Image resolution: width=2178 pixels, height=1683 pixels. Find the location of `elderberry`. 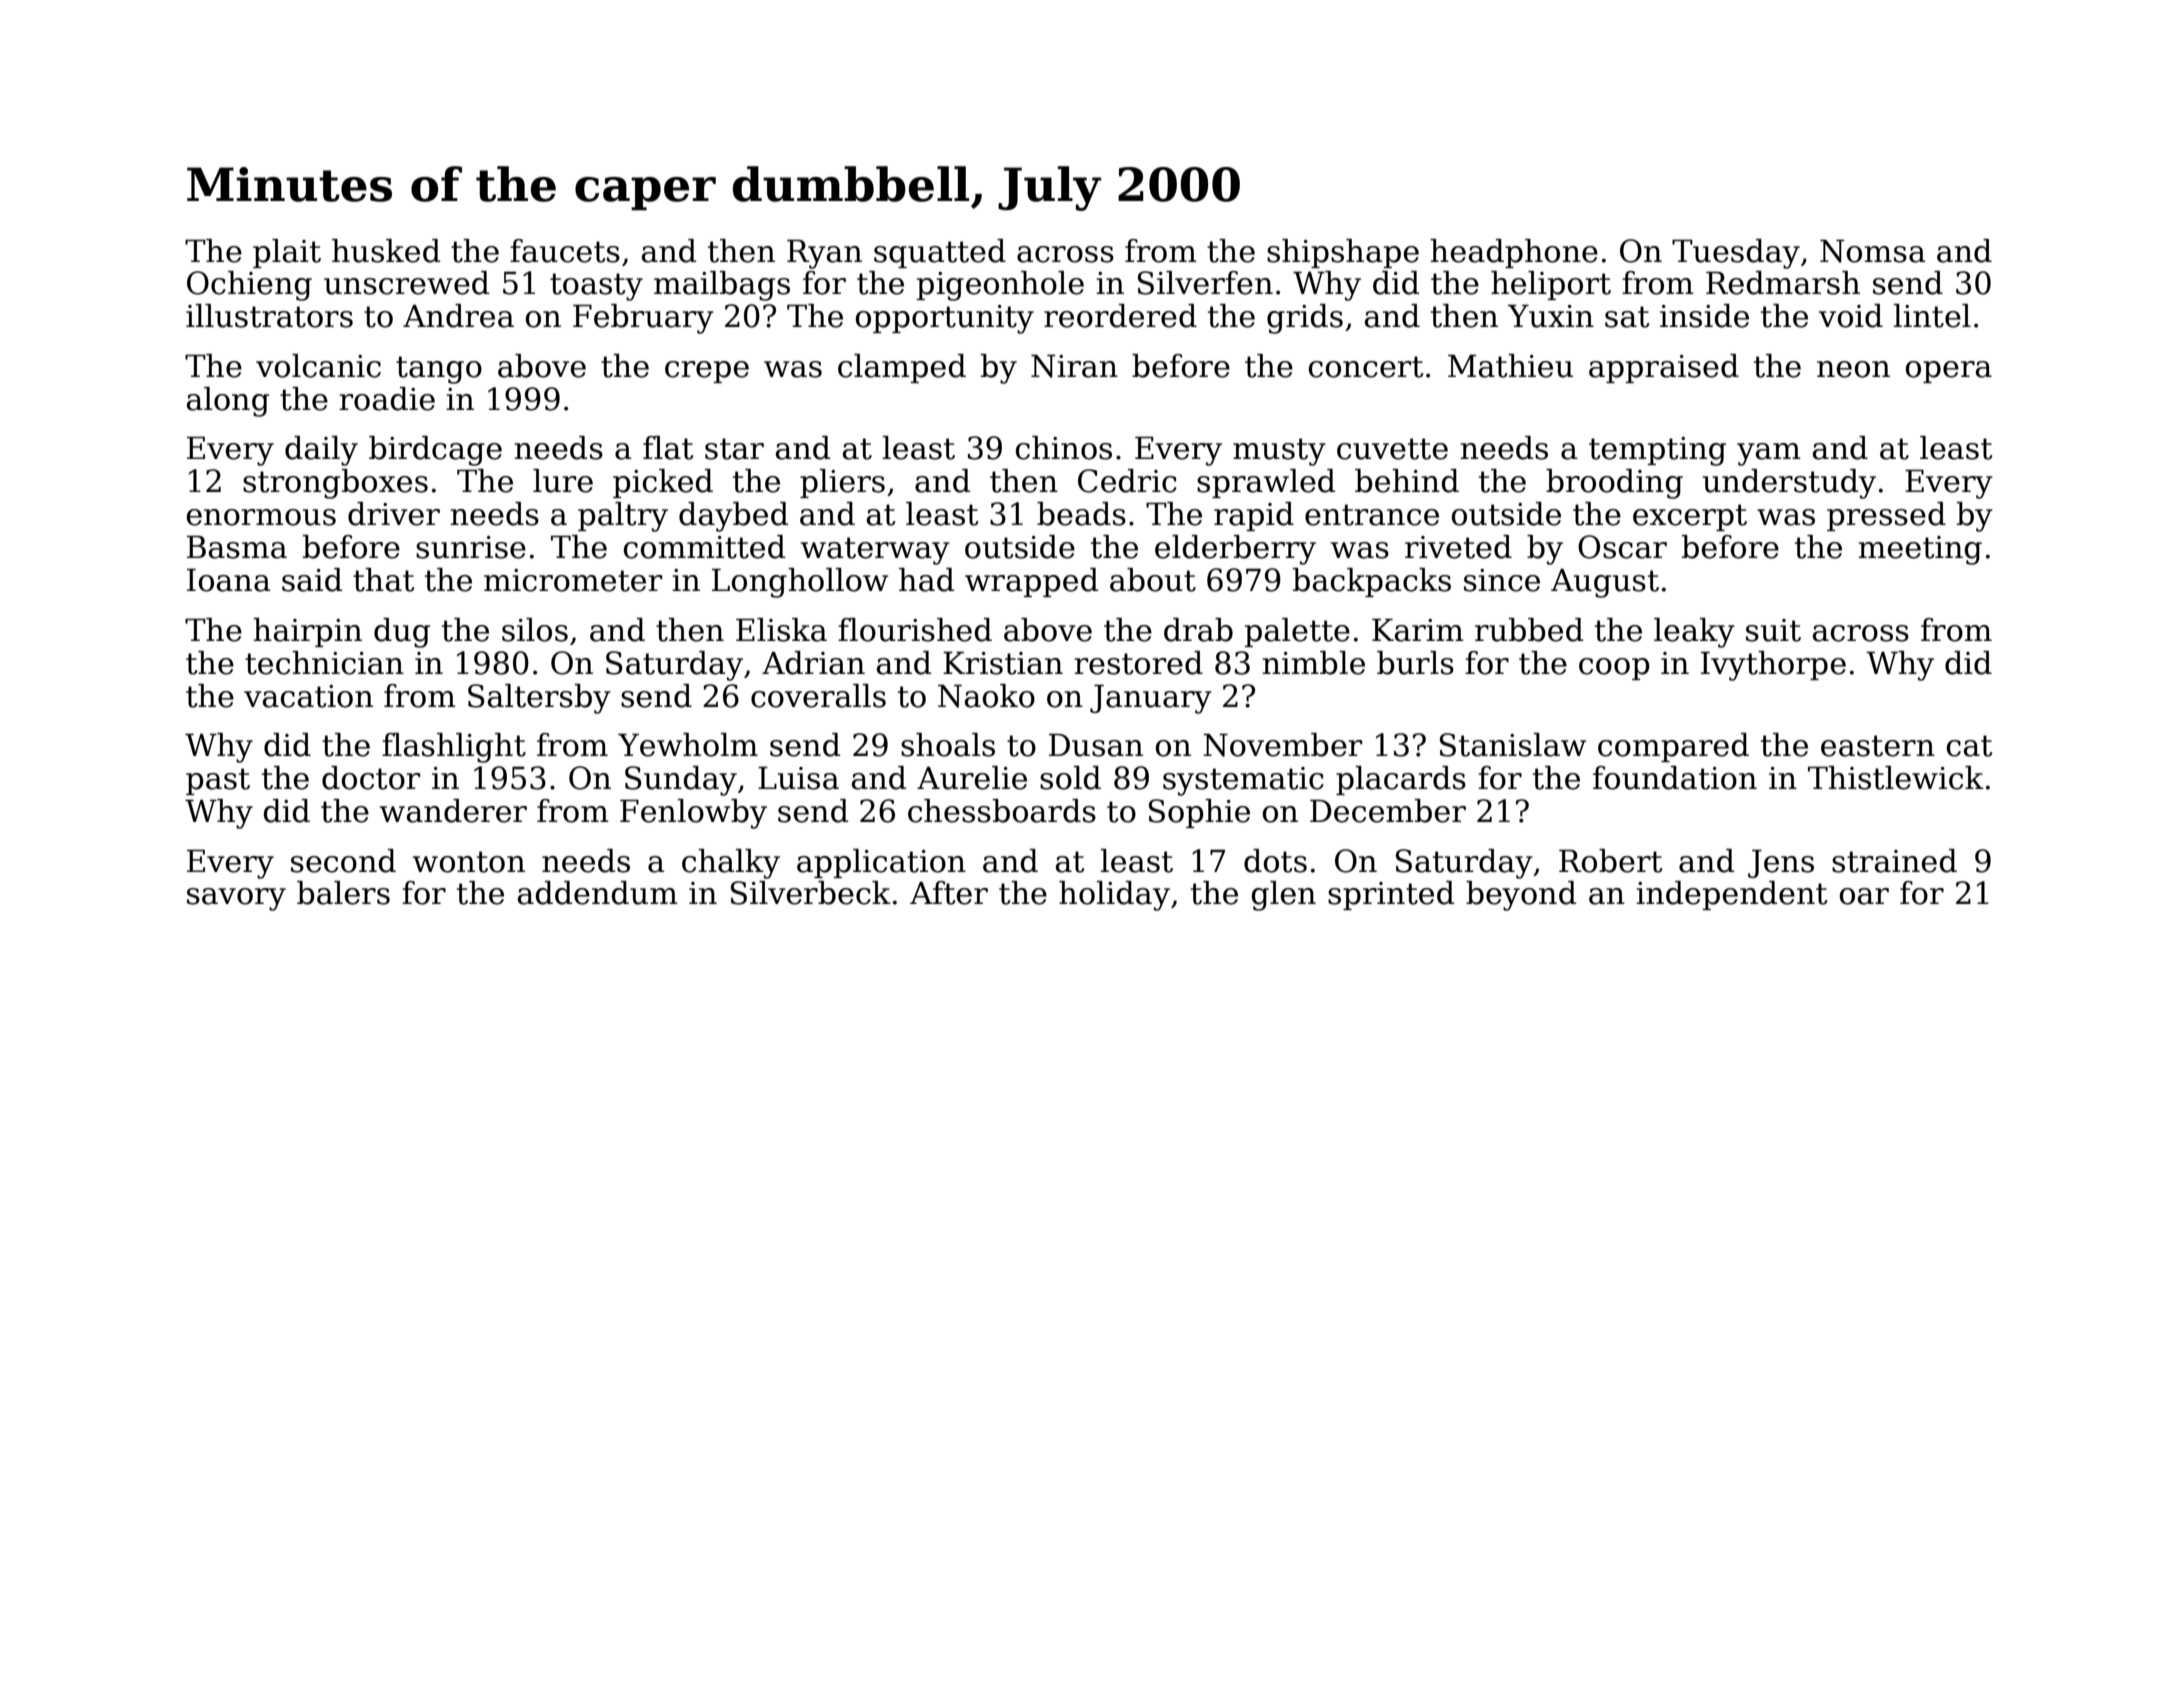

elderberry is located at coordinates (1235, 550).
